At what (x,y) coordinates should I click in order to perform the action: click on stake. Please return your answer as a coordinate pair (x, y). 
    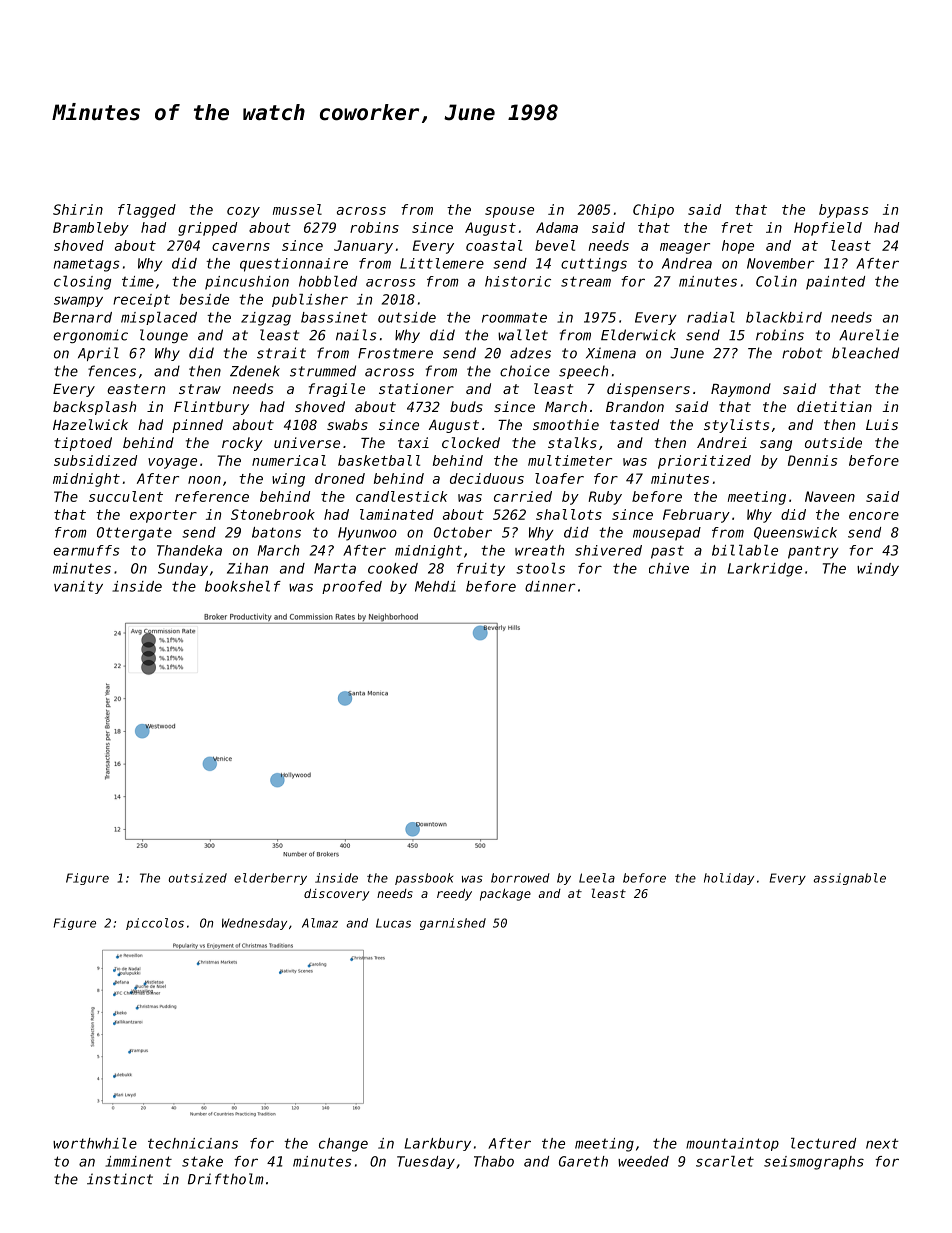
    Looking at the image, I should click on (202, 1161).
